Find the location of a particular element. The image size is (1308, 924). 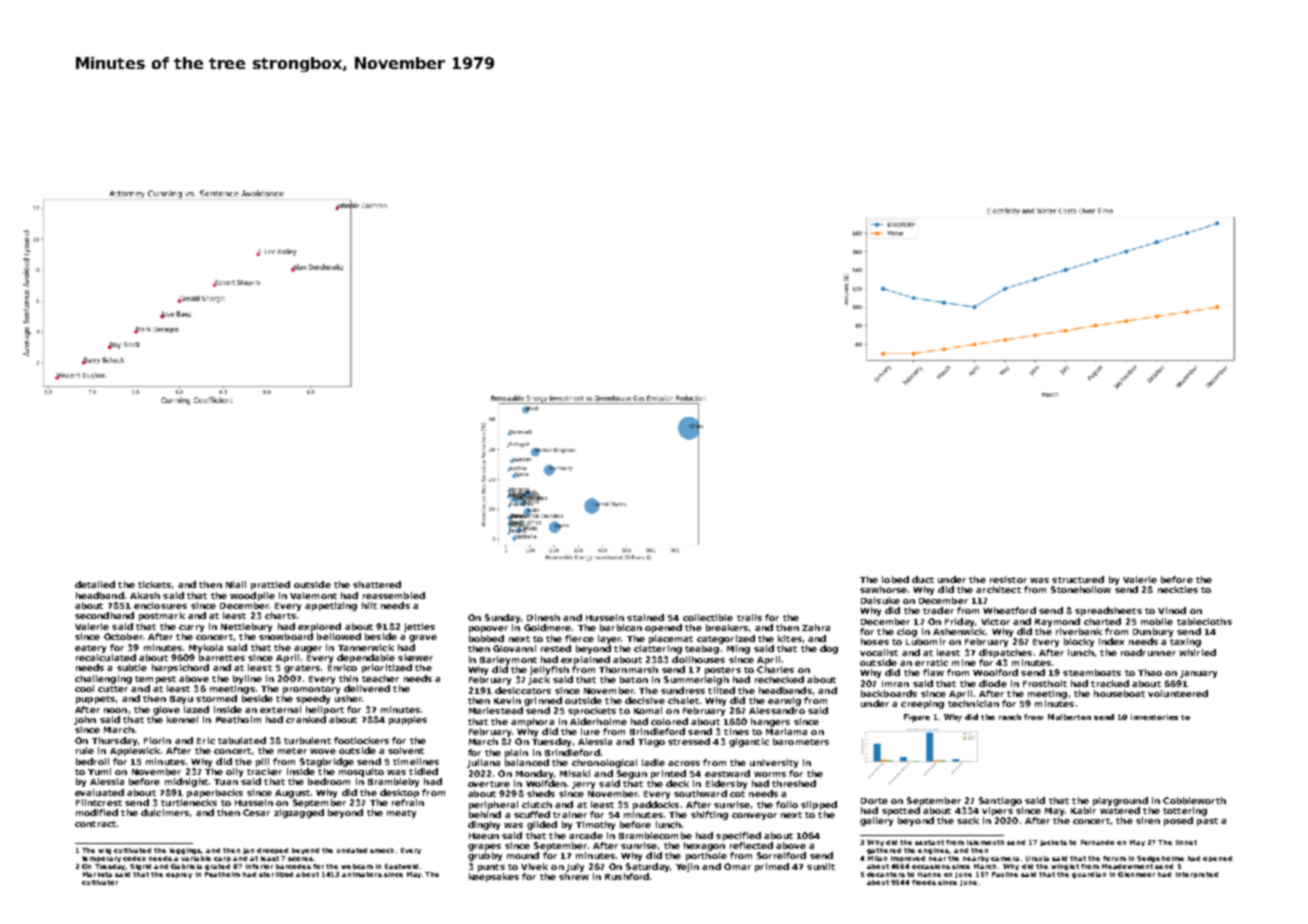

cultivator is located at coordinates (100, 882).
